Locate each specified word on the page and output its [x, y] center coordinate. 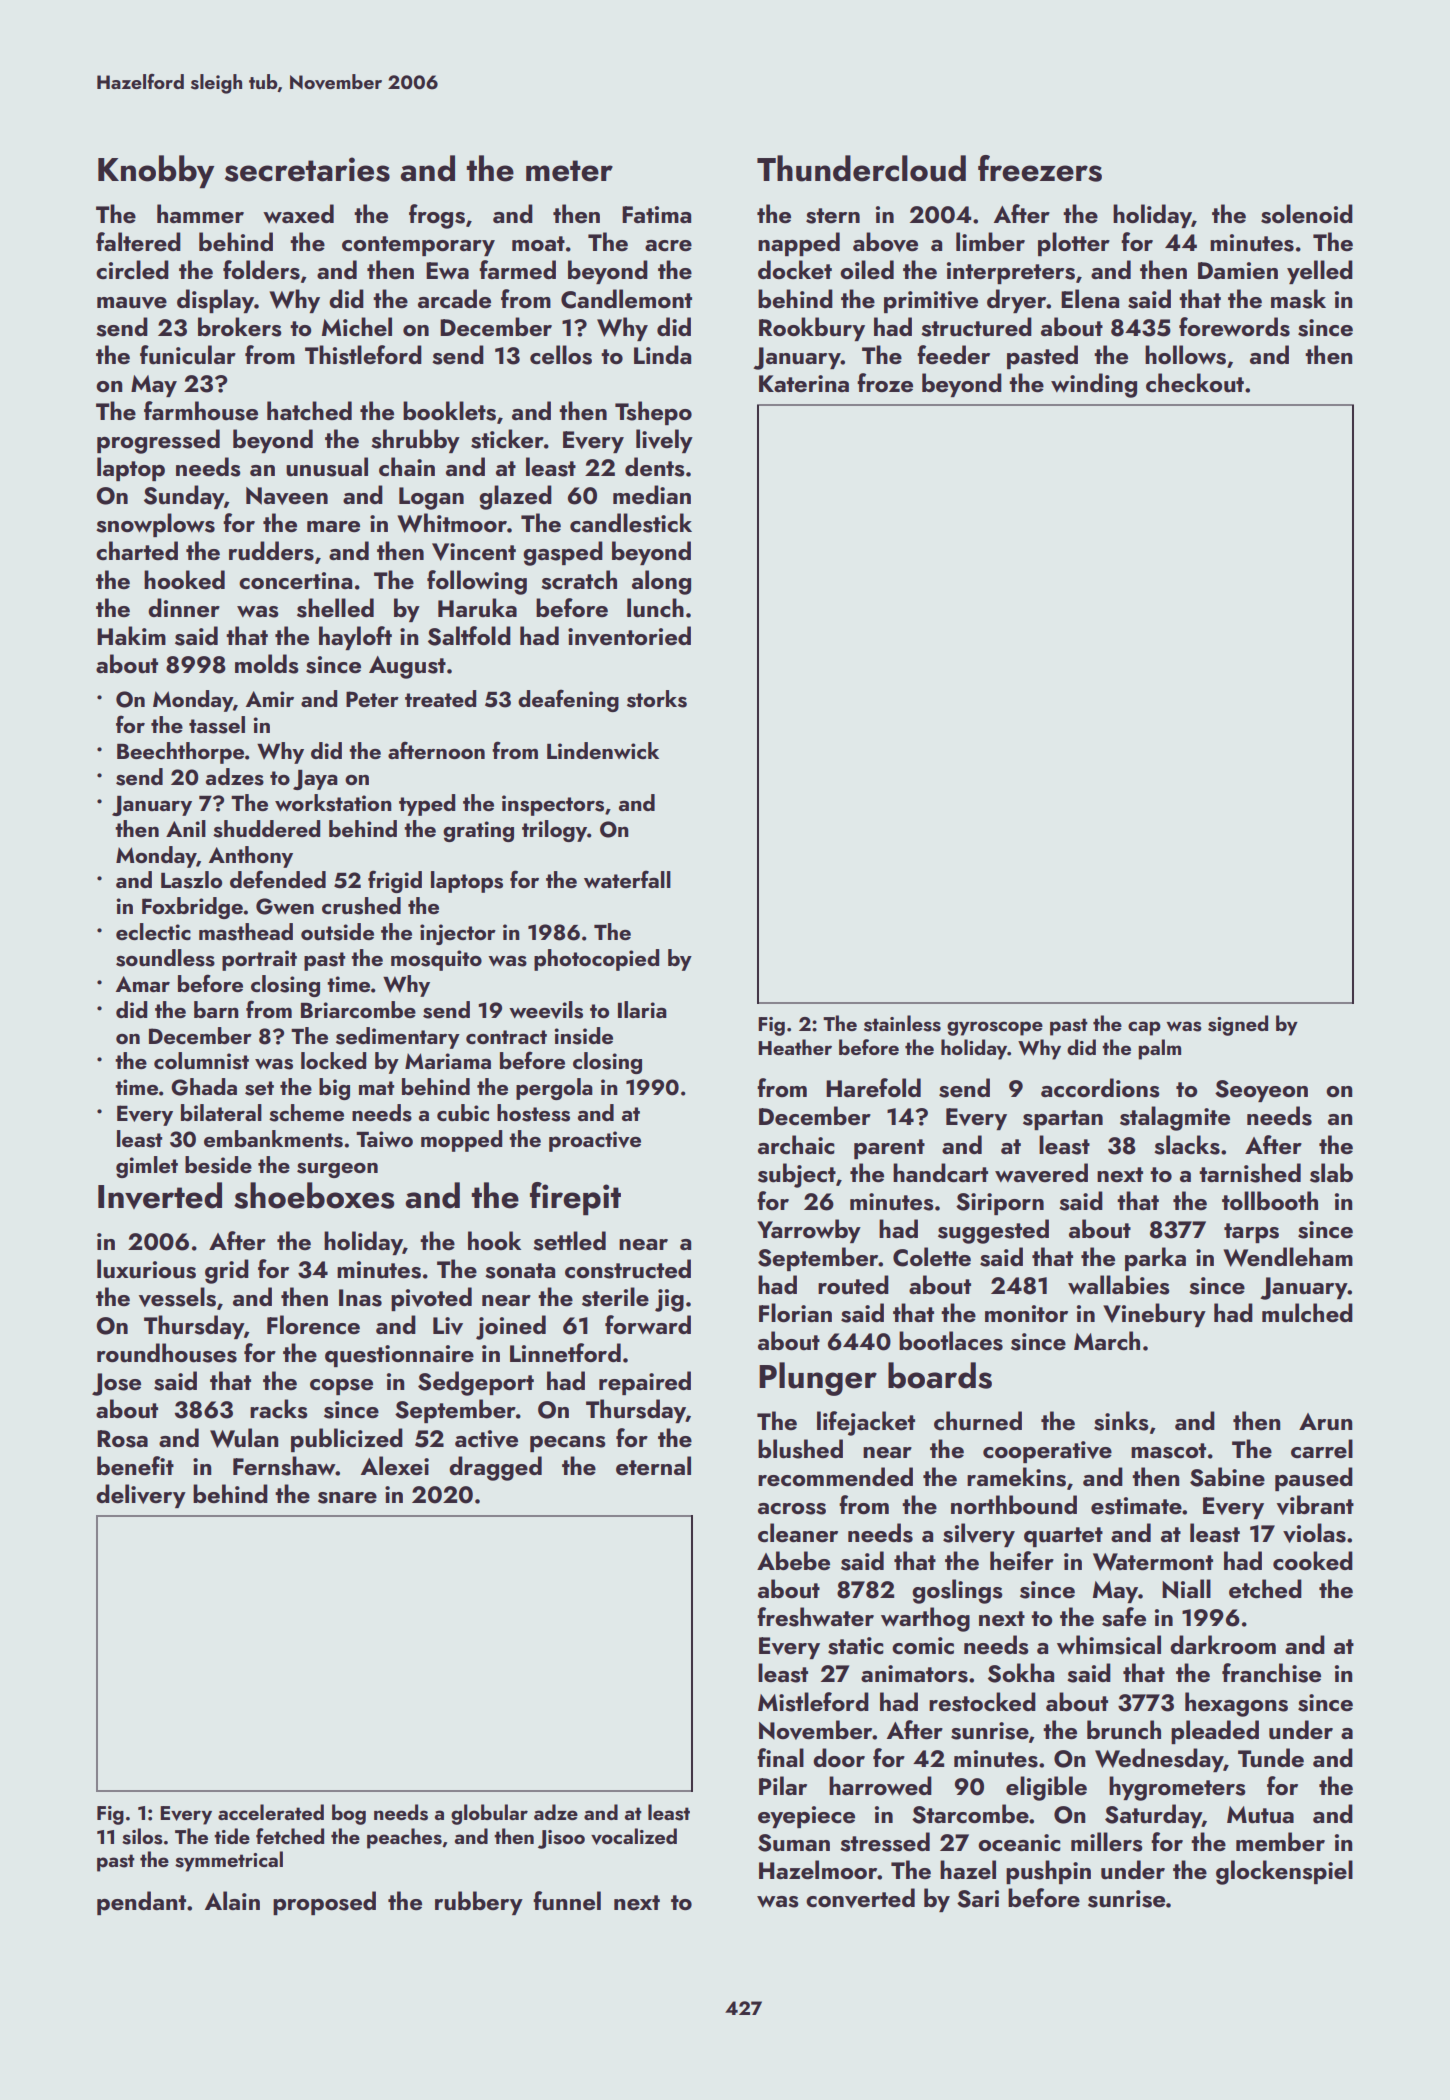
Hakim [131, 635]
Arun [1325, 1422]
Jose [116, 1384]
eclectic [153, 931]
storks [657, 699]
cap [1144, 1028]
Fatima [656, 214]
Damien [1238, 270]
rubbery [479, 1903]
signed [1238, 1025]
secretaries [307, 169]
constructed [628, 1269]
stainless [902, 1023]
